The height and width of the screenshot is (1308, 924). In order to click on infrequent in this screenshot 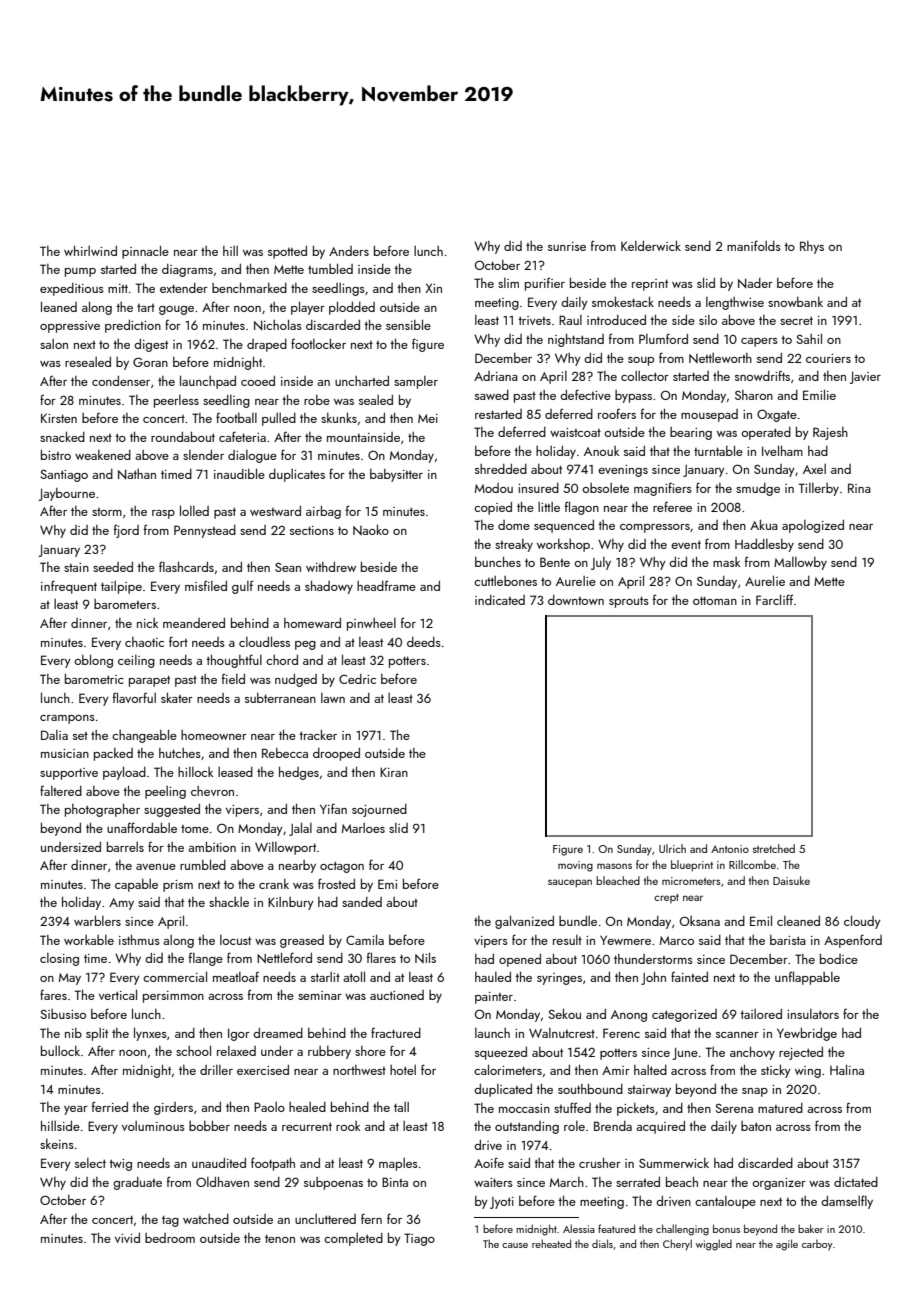, I will do `click(69, 587)`.
